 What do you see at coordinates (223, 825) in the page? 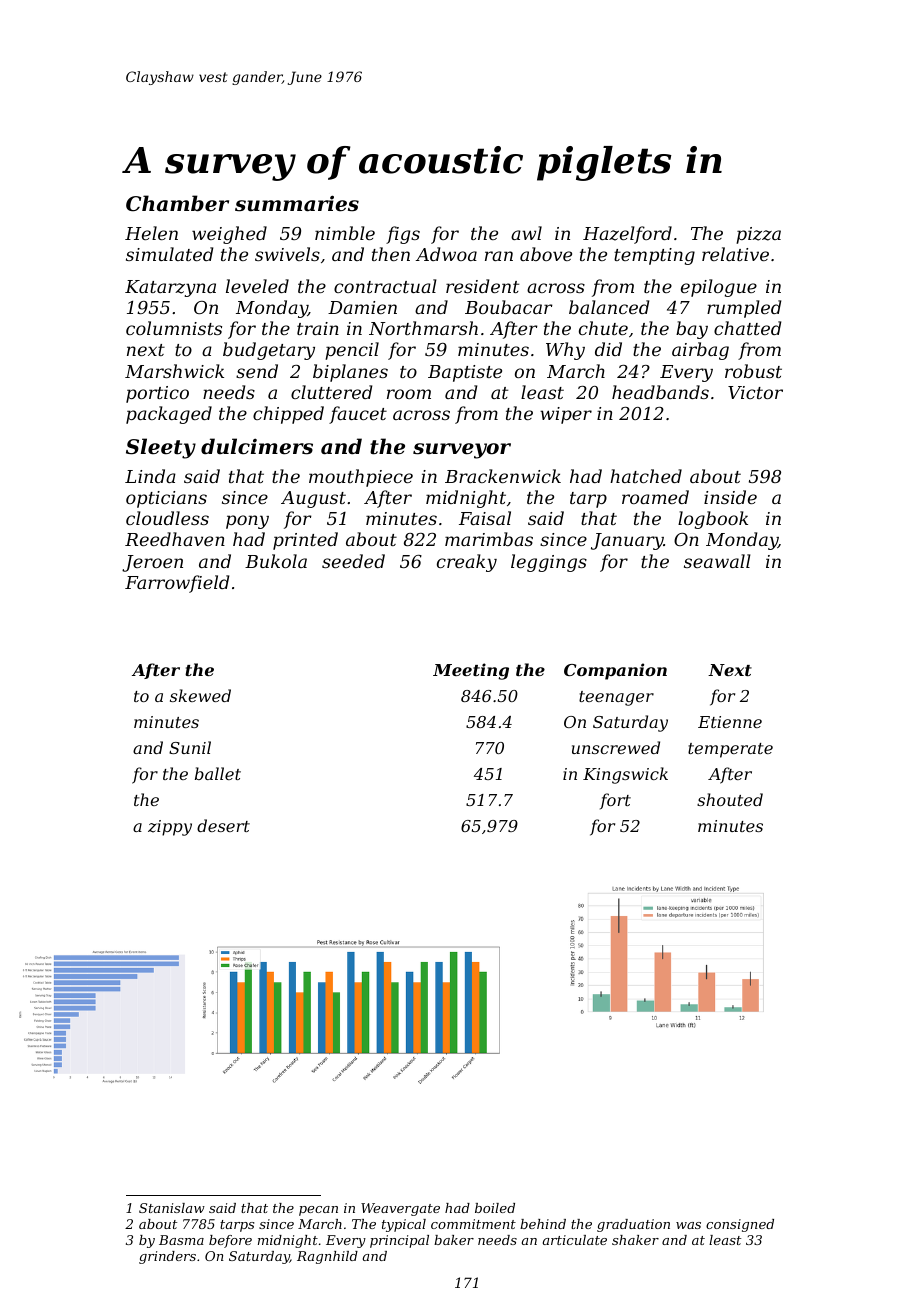
I see `desert` at bounding box center [223, 825].
